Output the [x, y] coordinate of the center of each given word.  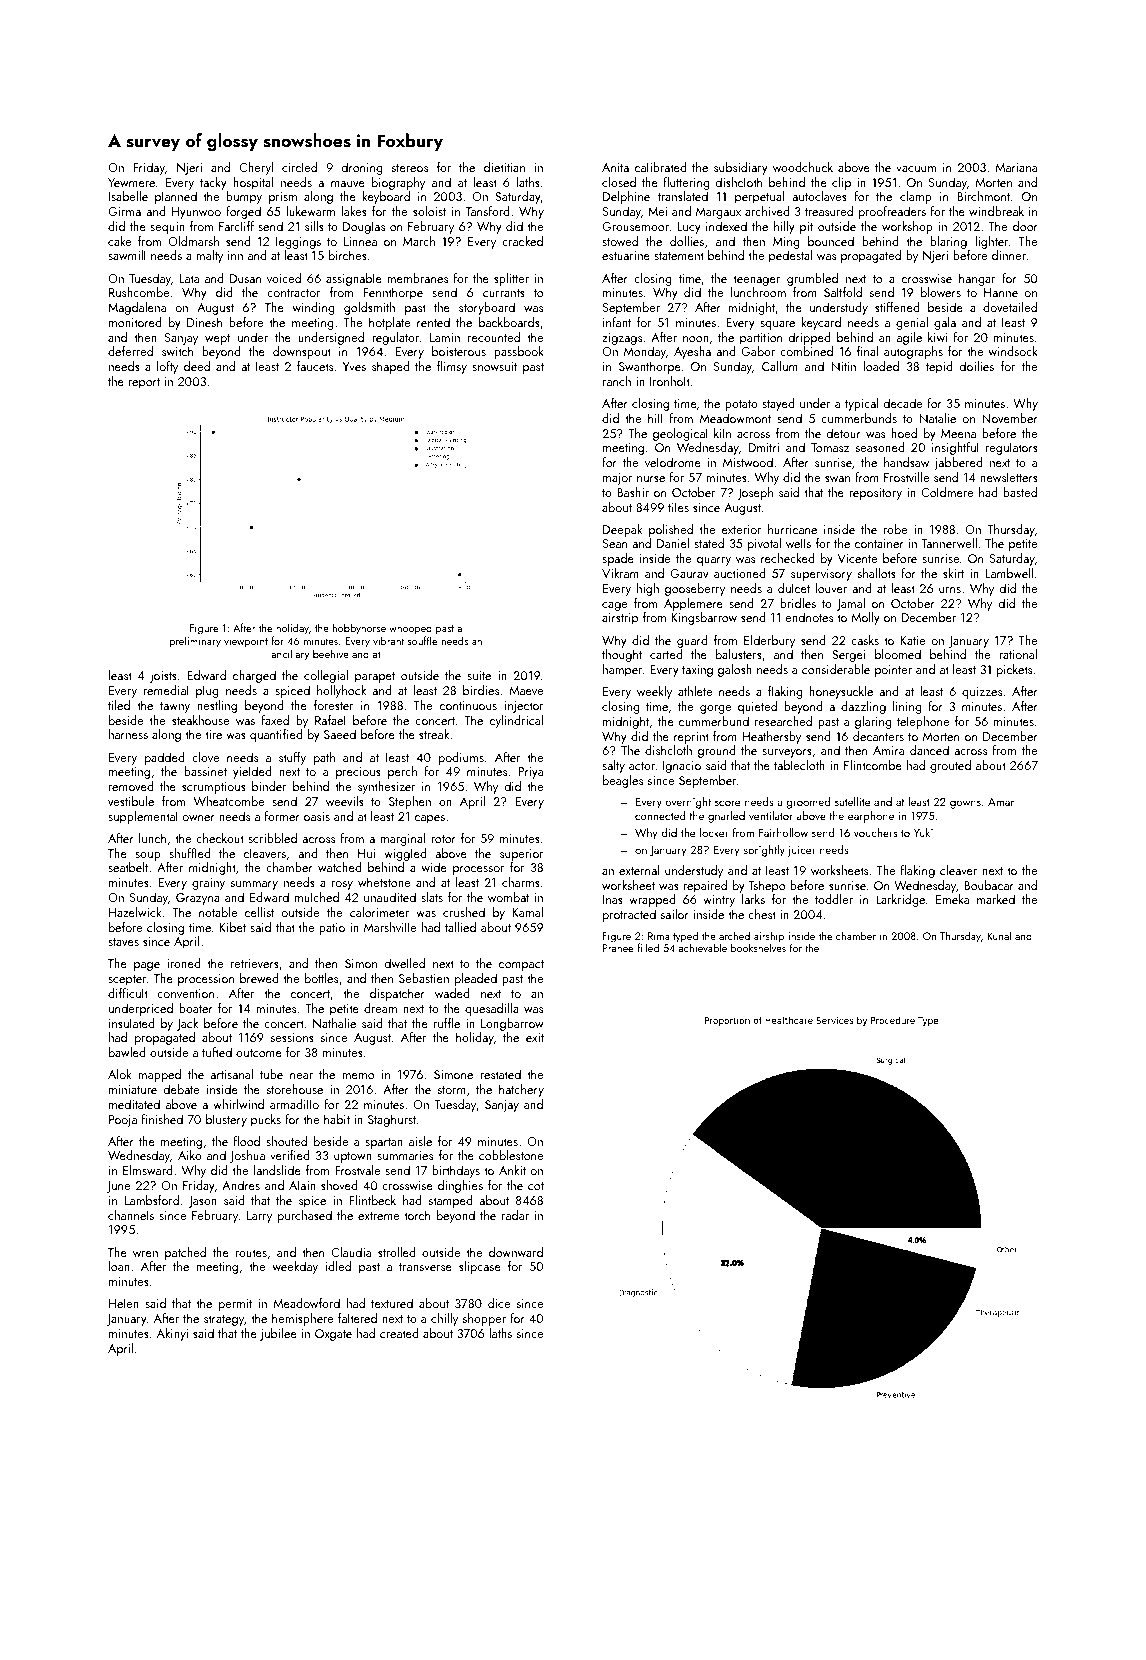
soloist [429, 211]
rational [1018, 654]
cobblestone [511, 1155]
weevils [345, 801]
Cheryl [256, 168]
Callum [780, 366]
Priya [531, 773]
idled [338, 1266]
